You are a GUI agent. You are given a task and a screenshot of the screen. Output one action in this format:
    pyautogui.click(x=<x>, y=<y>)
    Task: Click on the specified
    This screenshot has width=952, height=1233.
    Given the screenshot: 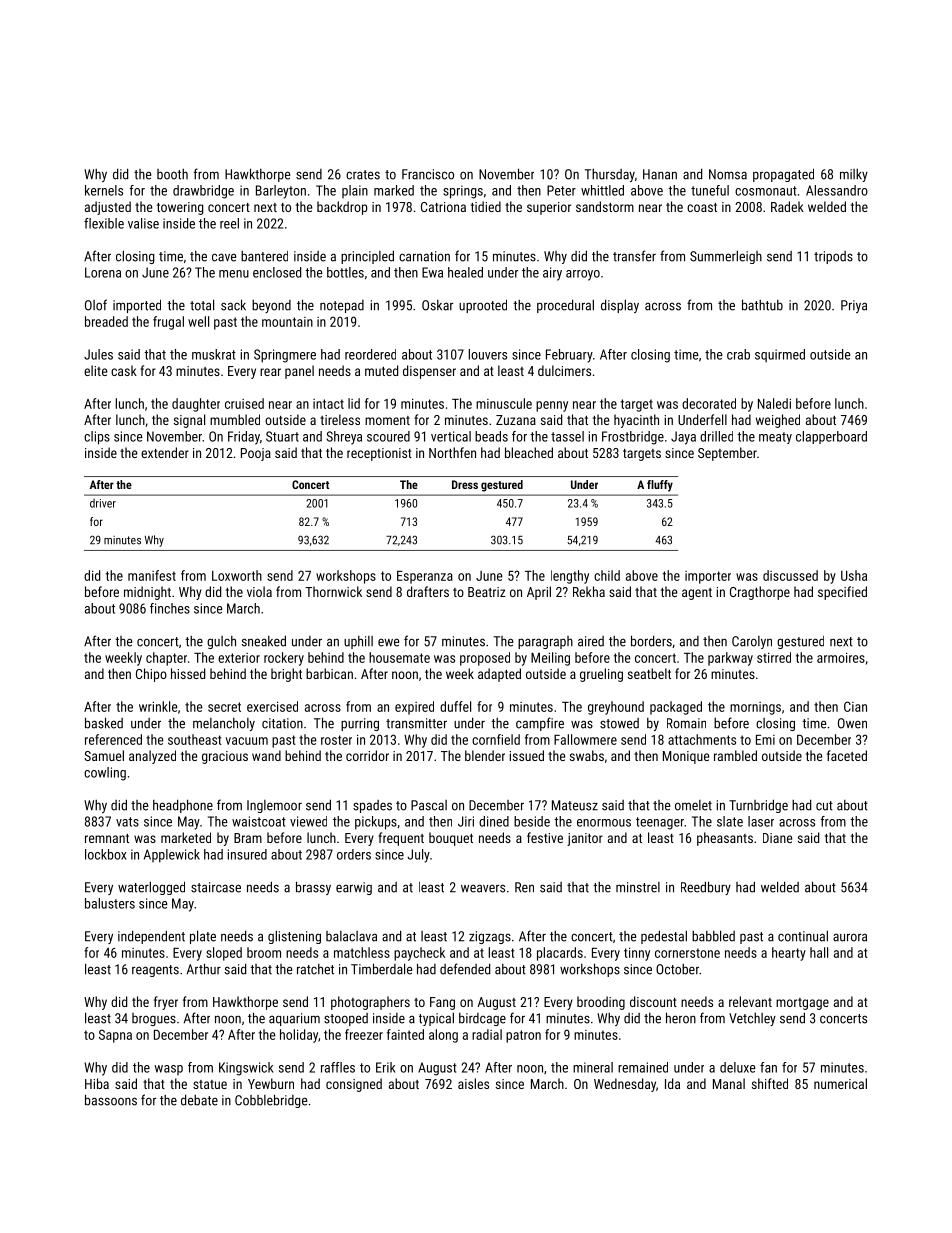 What is the action you would take?
    pyautogui.click(x=842, y=593)
